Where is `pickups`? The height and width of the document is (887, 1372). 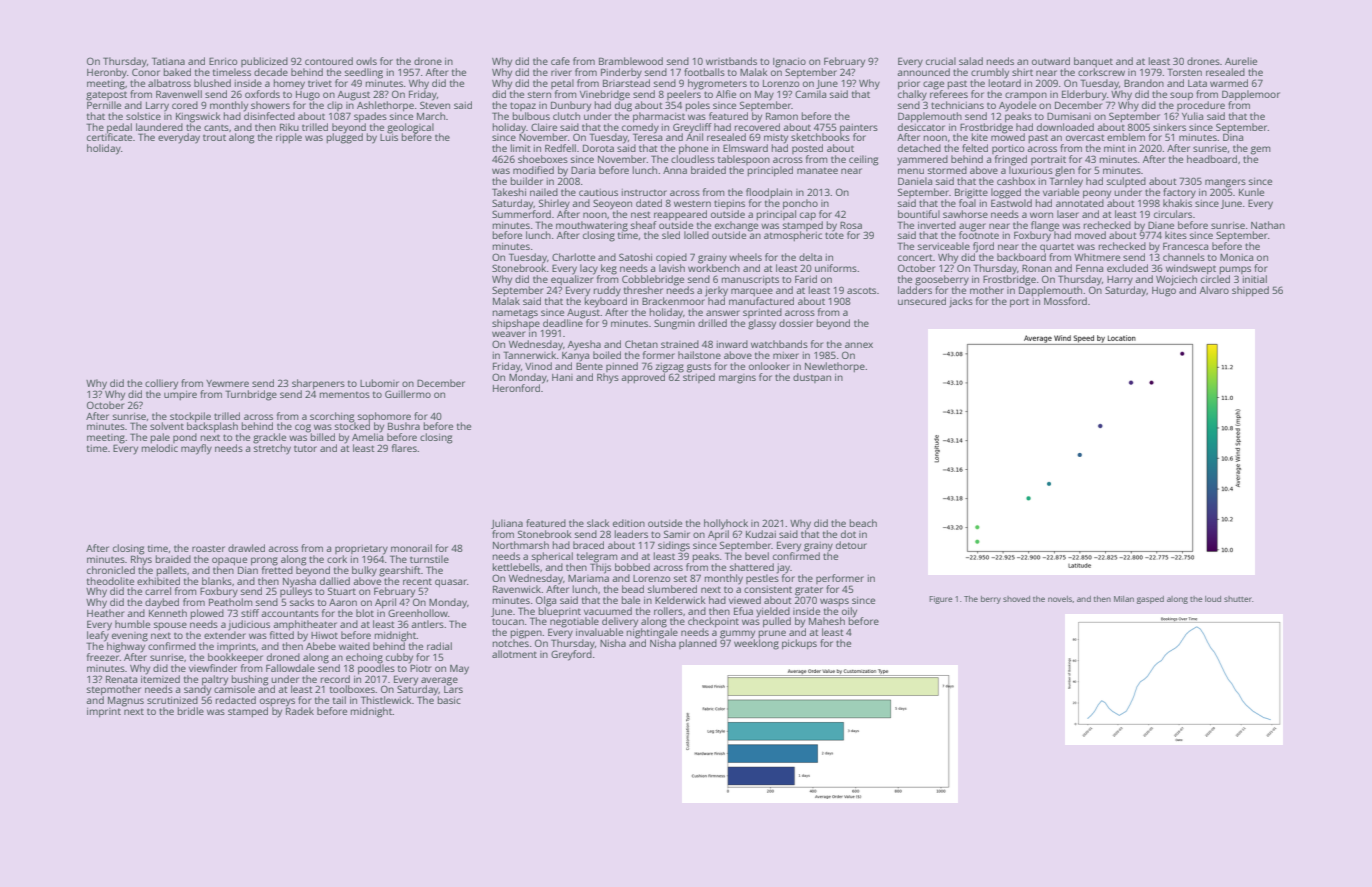 pickups is located at coordinates (799, 644).
